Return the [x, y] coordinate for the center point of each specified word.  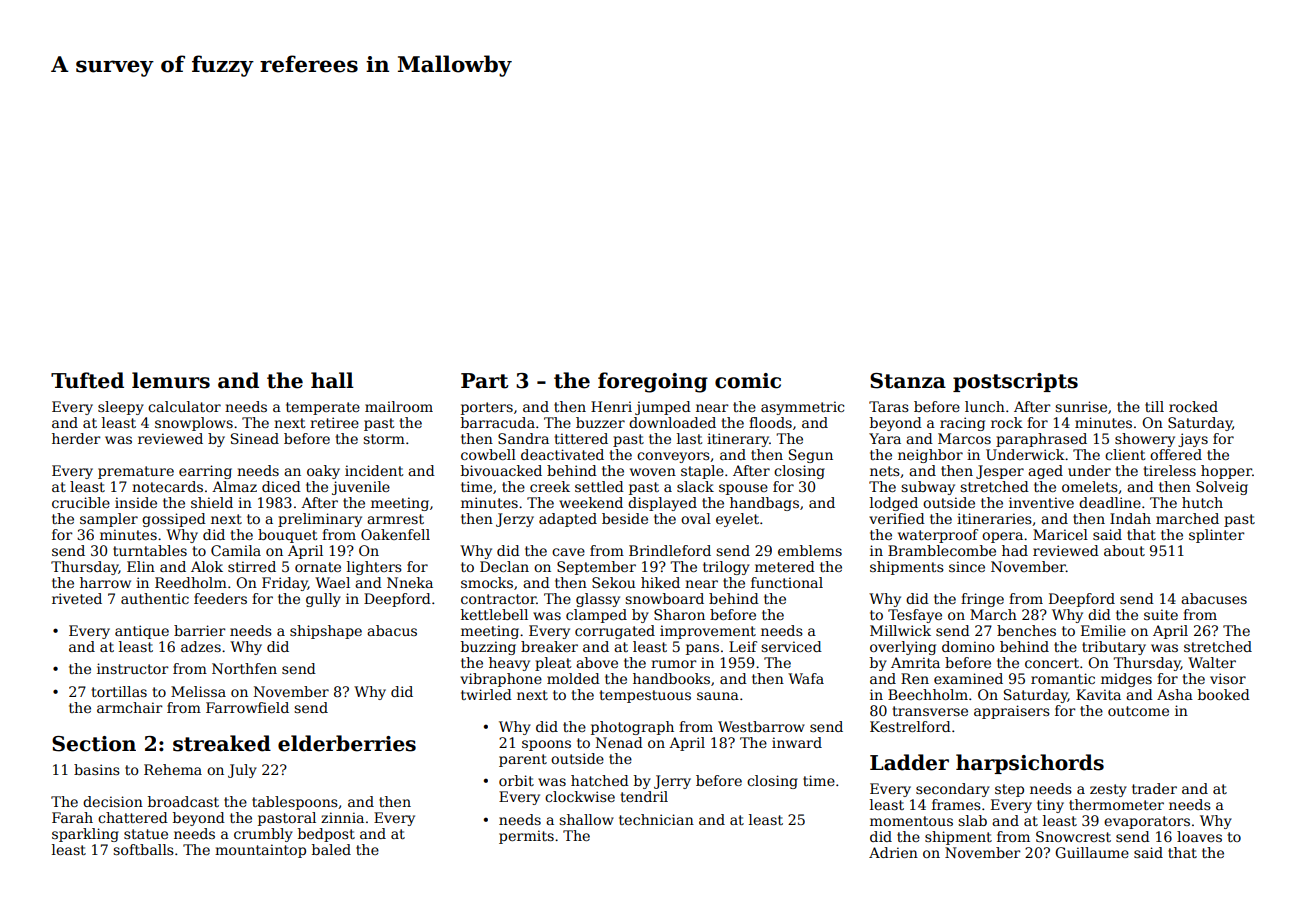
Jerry [672, 782]
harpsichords [1030, 764]
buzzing [488, 648]
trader [1154, 788]
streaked [222, 743]
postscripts [1015, 382]
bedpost [326, 835]
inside [136, 502]
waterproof [938, 536]
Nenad [619, 742]
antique [142, 632]
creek [550, 486]
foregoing [653, 382]
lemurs [171, 380]
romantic [1063, 678]
